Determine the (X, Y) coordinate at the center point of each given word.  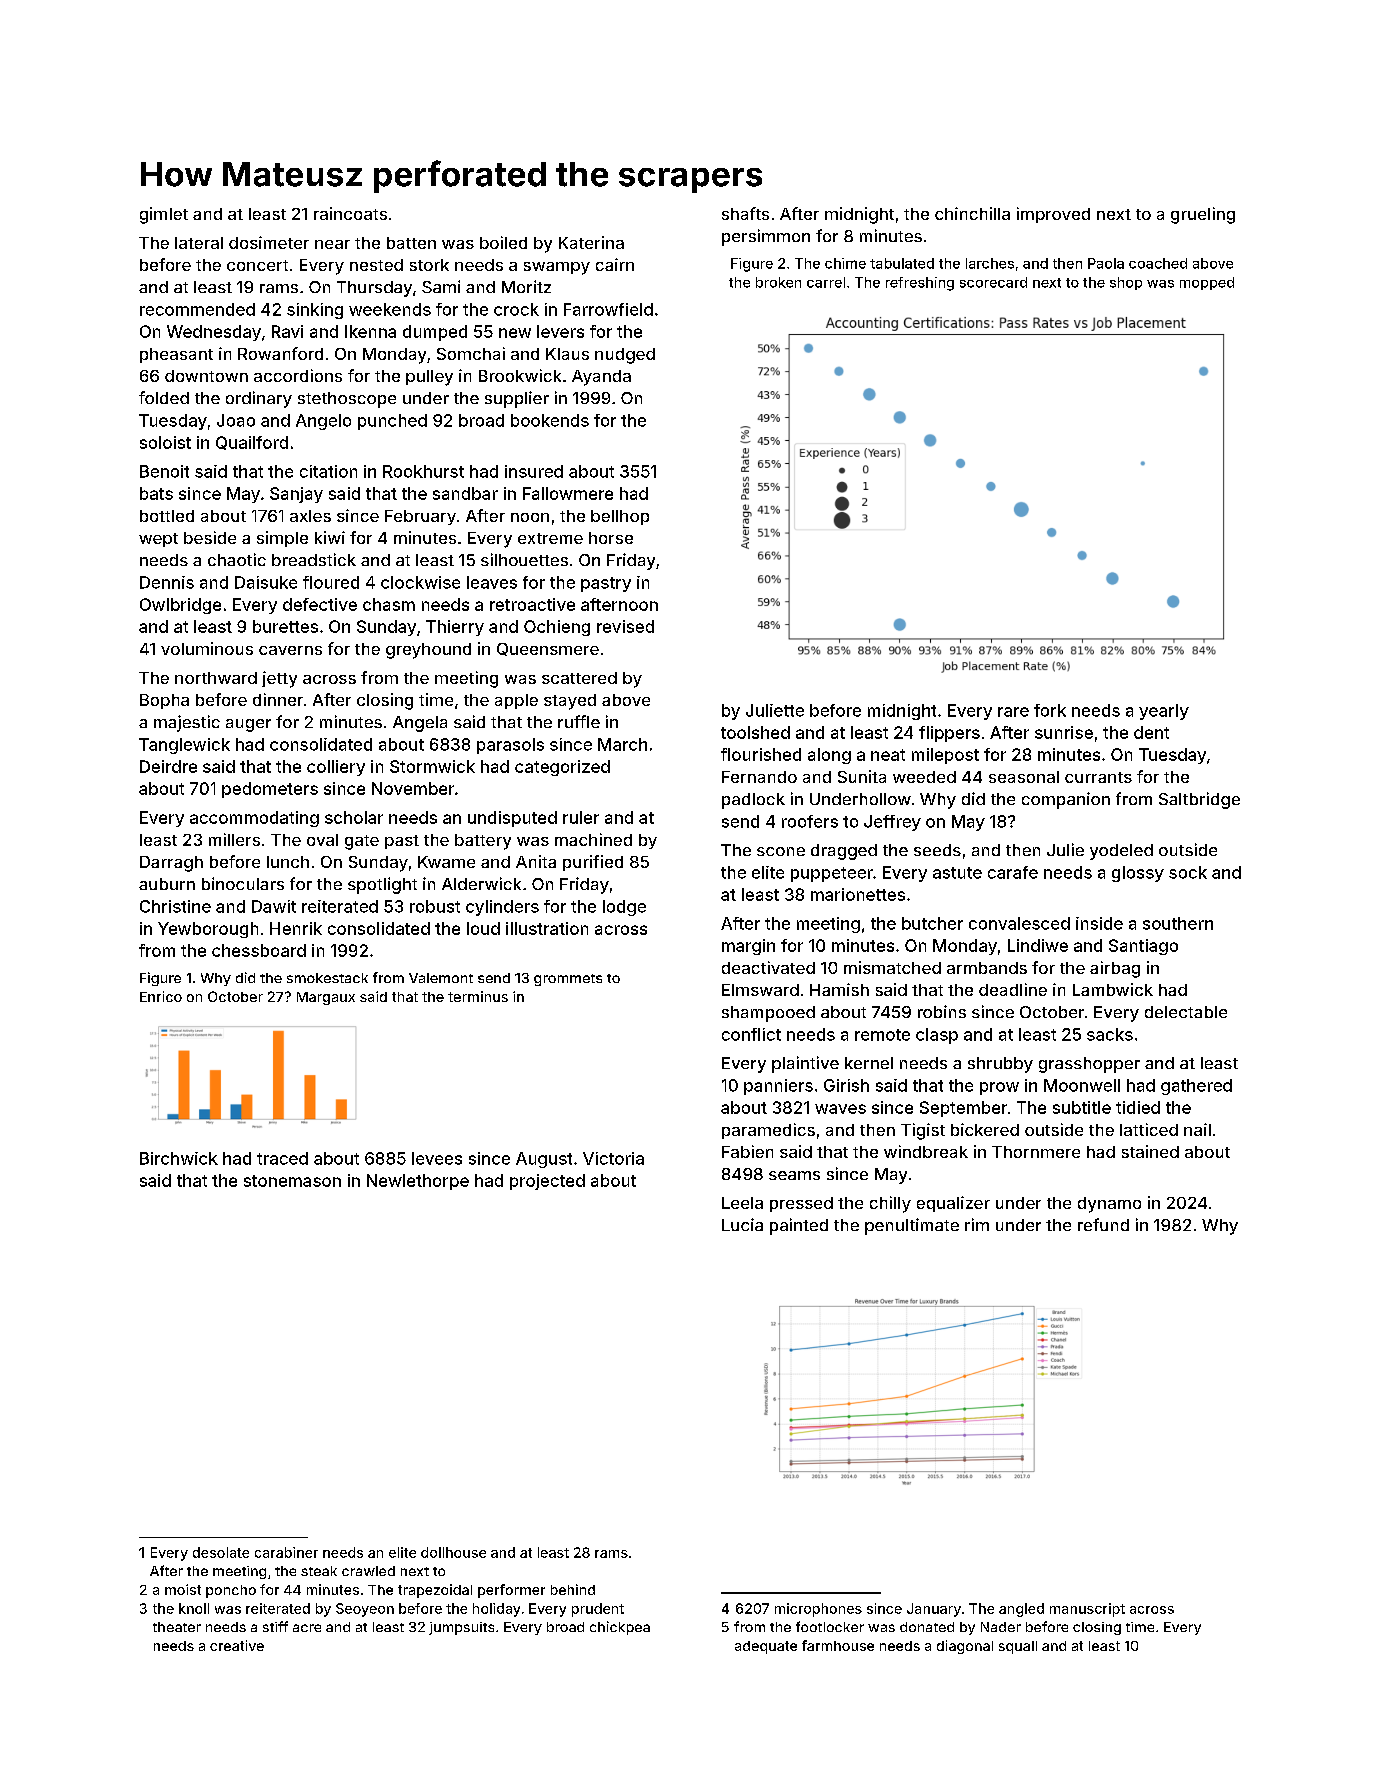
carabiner (286, 1552)
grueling (1203, 215)
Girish (846, 1085)
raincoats (350, 213)
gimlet (164, 215)
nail (1197, 1129)
